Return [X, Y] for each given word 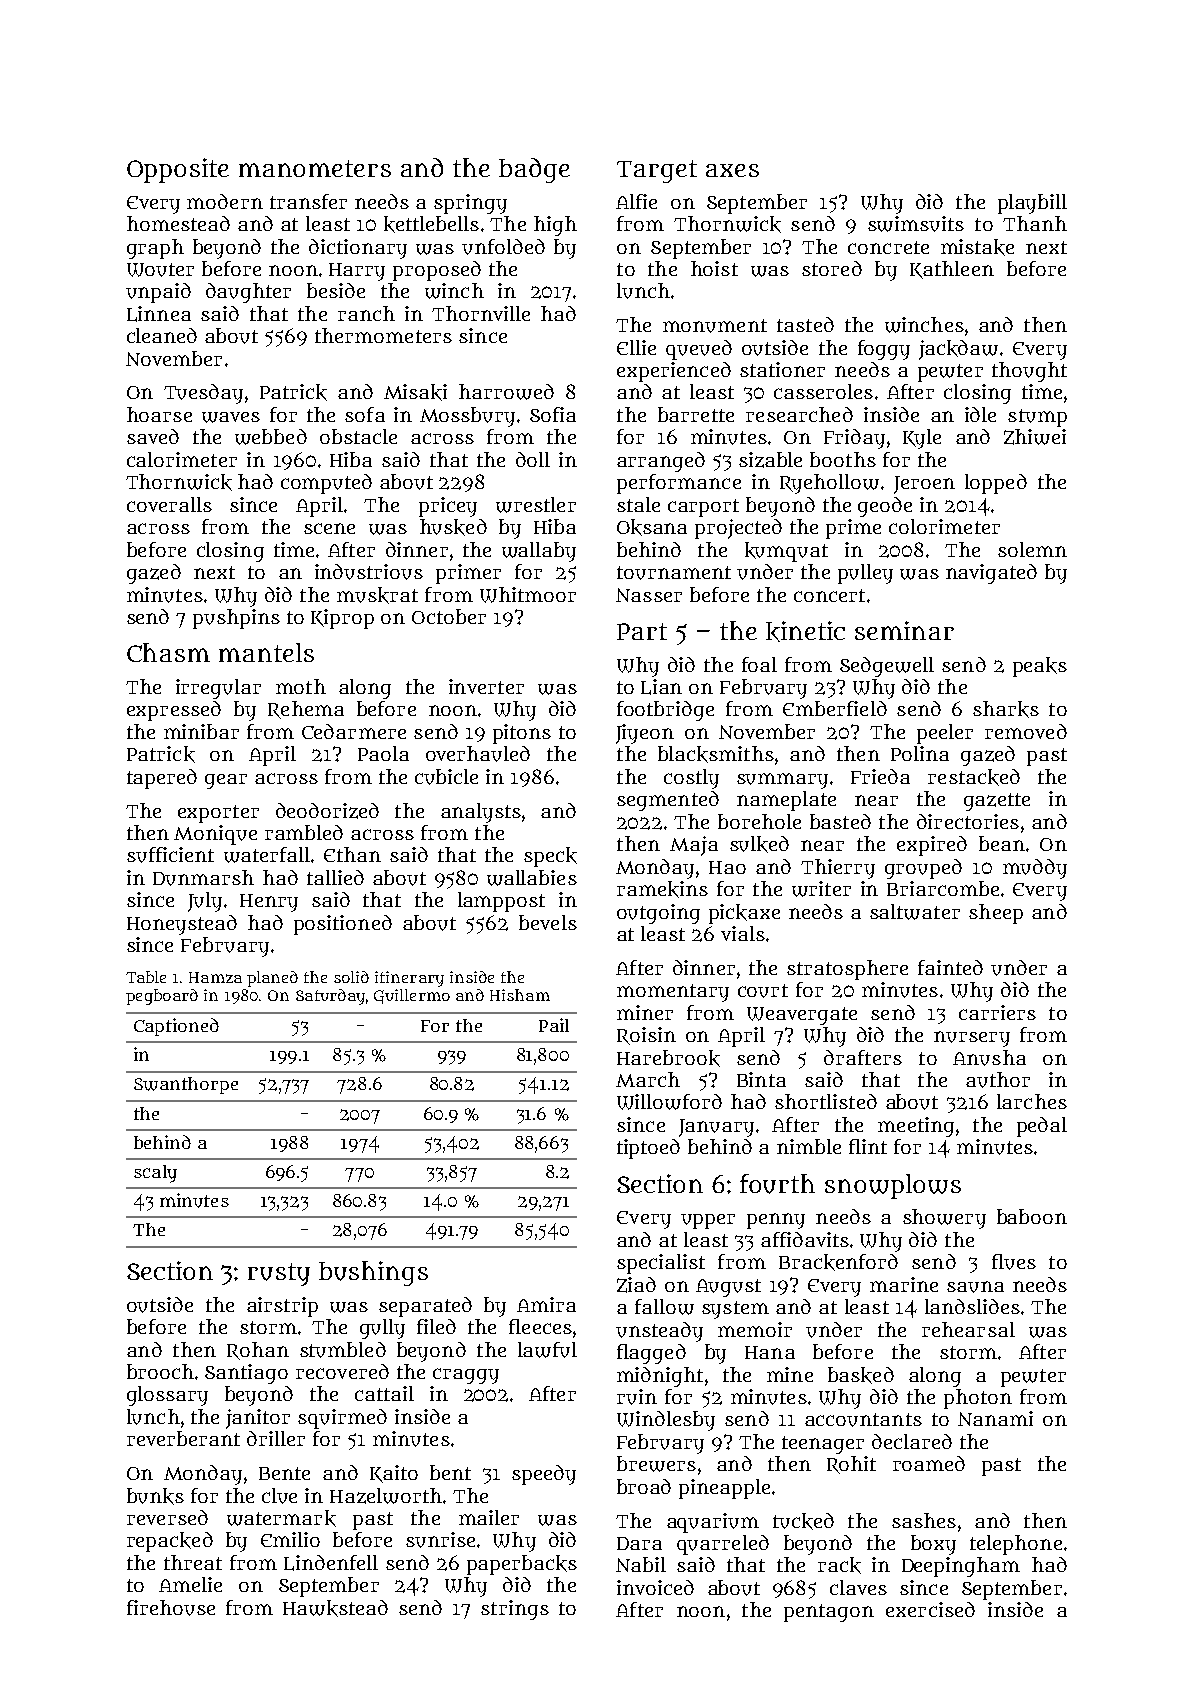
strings [515, 1610]
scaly [155, 1174]
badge [534, 170]
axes [732, 170]
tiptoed [648, 1149]
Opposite [178, 170]
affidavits [805, 1239]
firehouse [171, 1608]
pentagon [829, 1613]
